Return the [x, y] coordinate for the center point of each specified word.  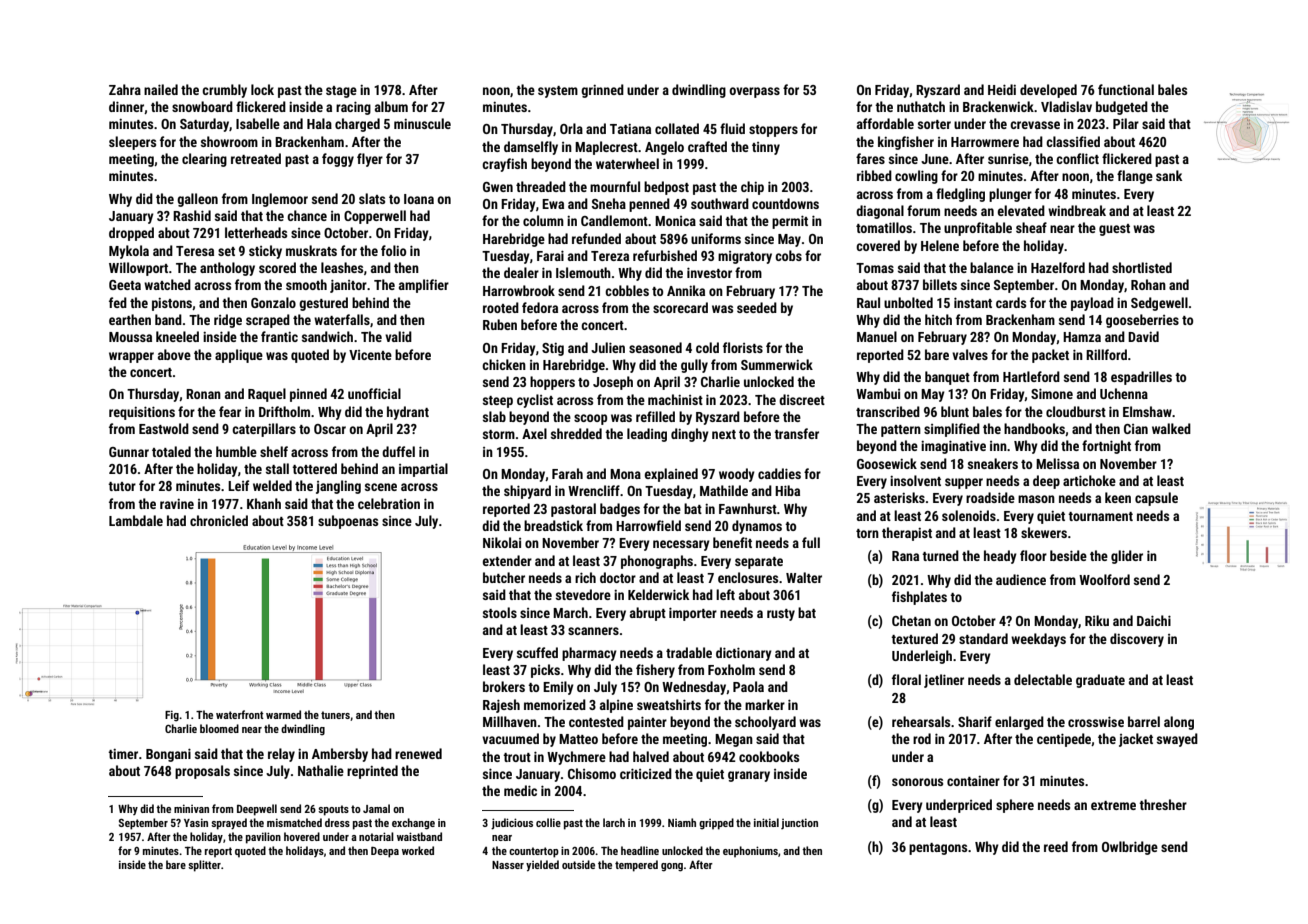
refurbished [665, 255]
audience [1021, 579]
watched [167, 284]
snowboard [202, 106]
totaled [171, 451]
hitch [938, 319]
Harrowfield [648, 525]
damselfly [531, 148]
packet [1050, 356]
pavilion [263, 838]
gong [672, 867]
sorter [934, 124]
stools [500, 612]
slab [494, 416]
